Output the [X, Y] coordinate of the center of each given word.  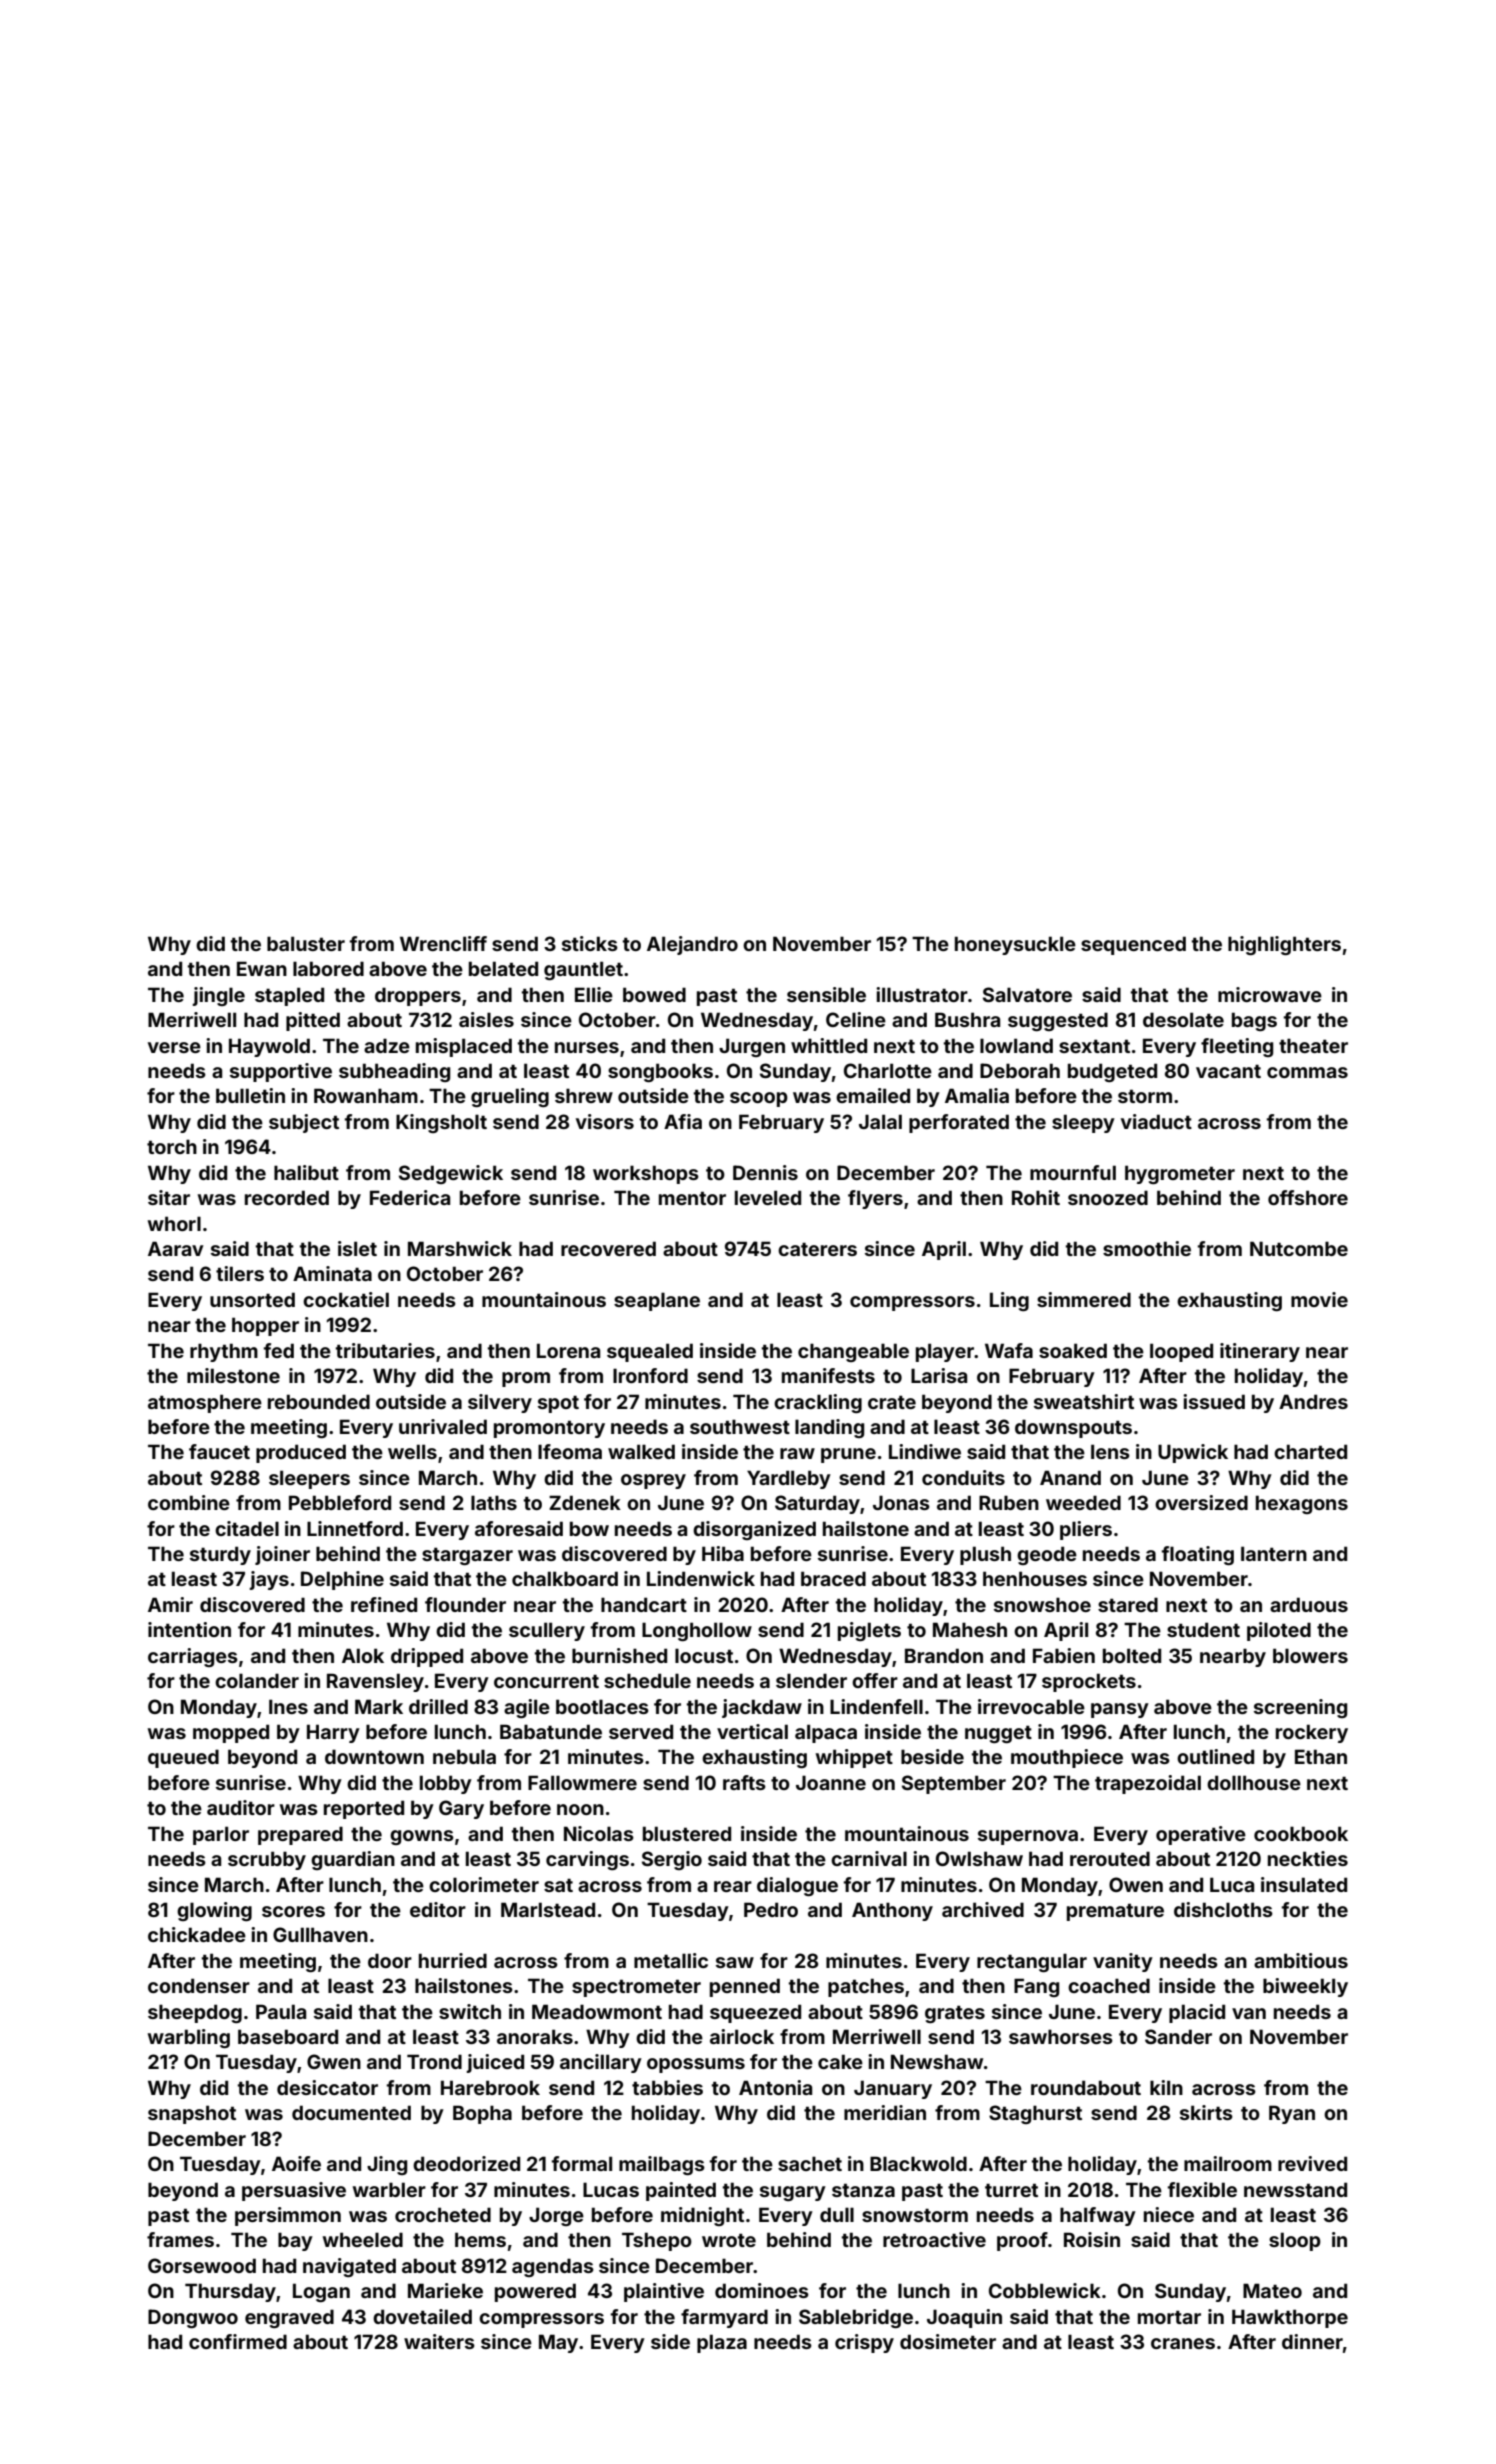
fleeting [1237, 1047]
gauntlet [583, 970]
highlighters [1284, 945]
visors [605, 1121]
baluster [306, 943]
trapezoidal [1148, 1784]
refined [384, 1604]
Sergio [672, 1860]
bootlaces [602, 1706]
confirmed [238, 2341]
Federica [410, 1197]
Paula [281, 2011]
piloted [1279, 1631]
